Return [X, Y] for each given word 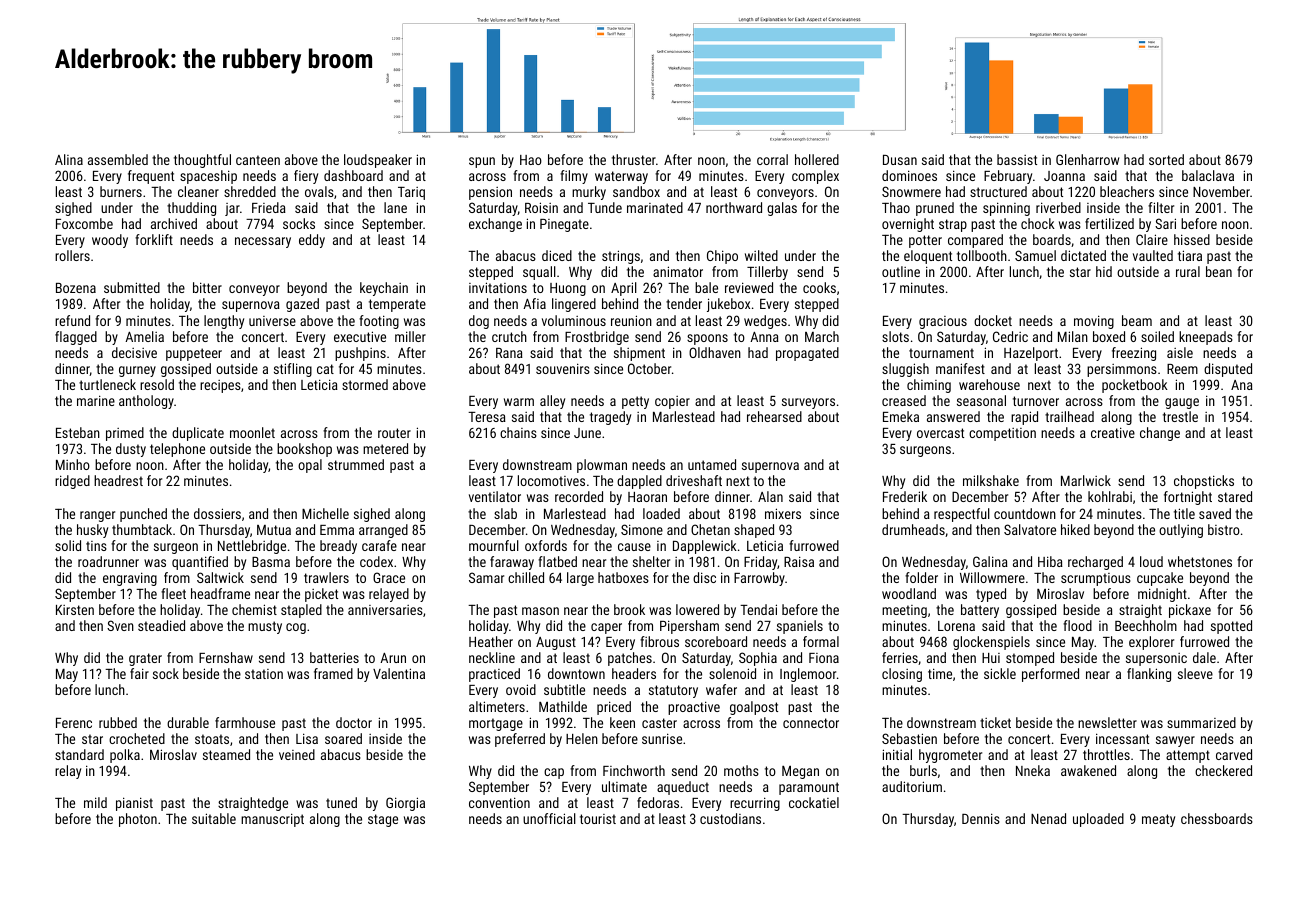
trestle [1180, 416]
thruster [634, 159]
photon [138, 820]
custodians [730, 818]
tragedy [610, 418]
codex [376, 561]
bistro [1224, 529]
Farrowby [759, 579]
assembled [118, 159]
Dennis [981, 818]
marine [96, 400]
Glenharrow [1087, 159]
